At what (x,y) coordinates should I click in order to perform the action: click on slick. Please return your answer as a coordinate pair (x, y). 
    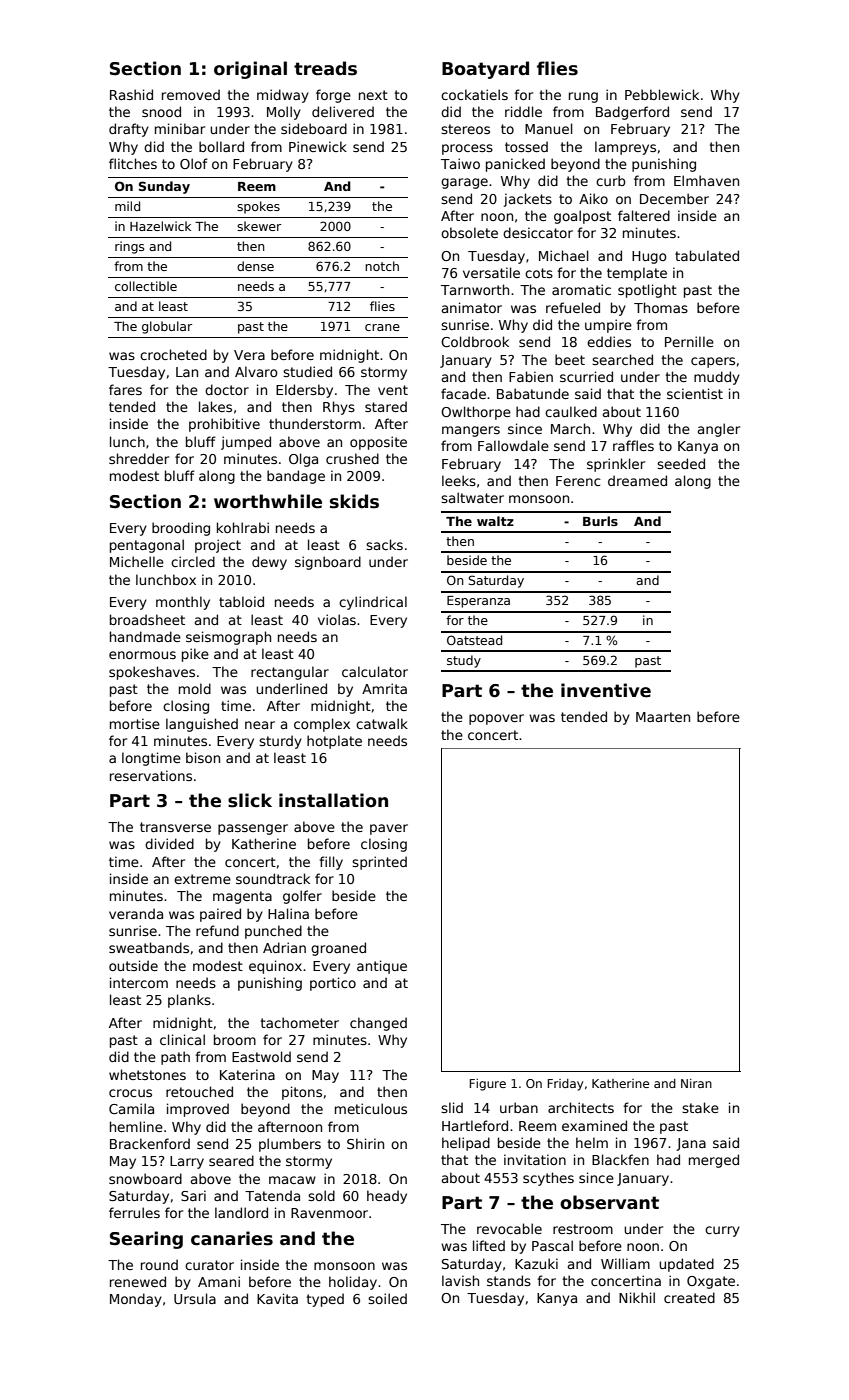
    Looking at the image, I should click on (250, 800).
